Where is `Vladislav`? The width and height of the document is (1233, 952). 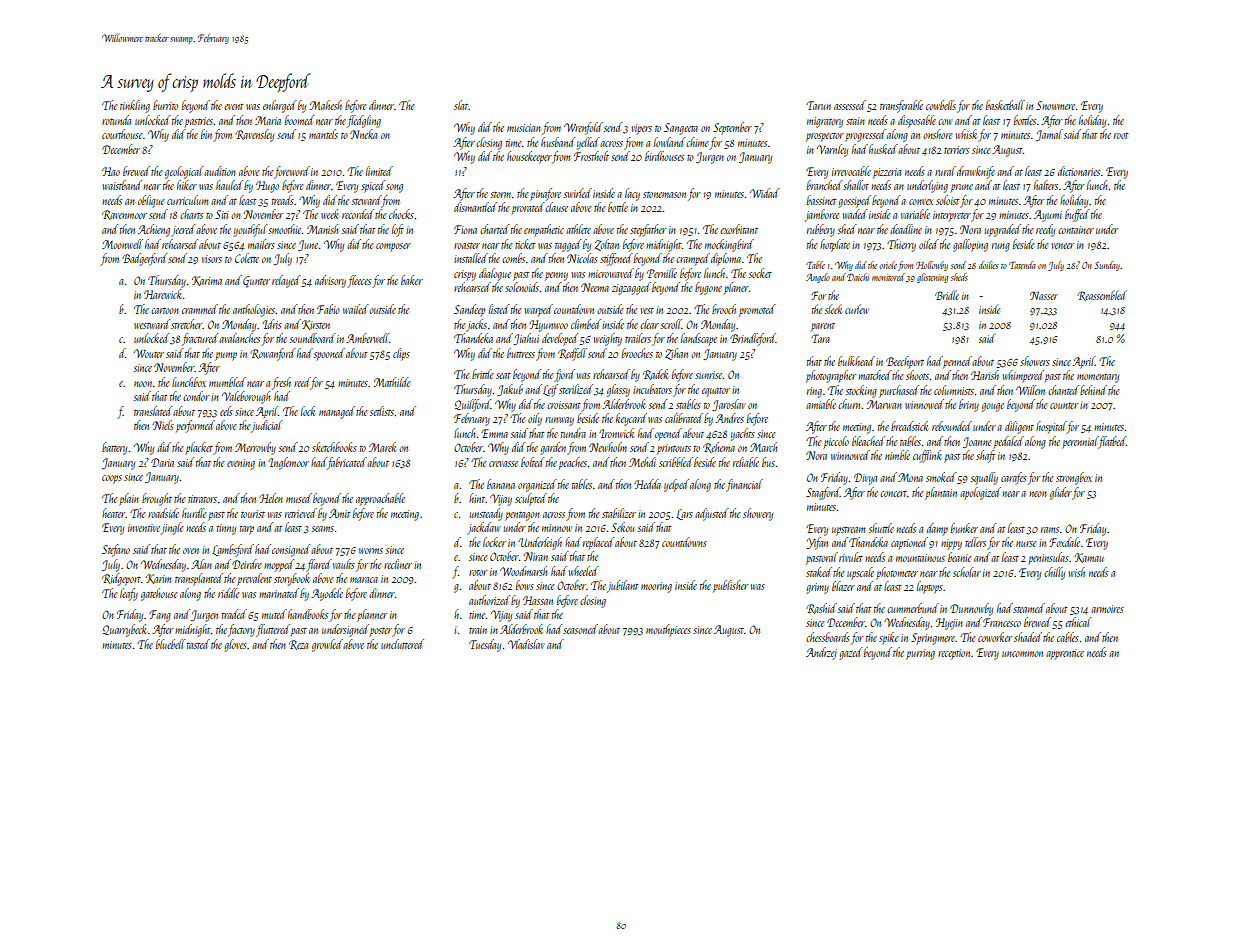
Vladislav is located at coordinates (526, 644).
